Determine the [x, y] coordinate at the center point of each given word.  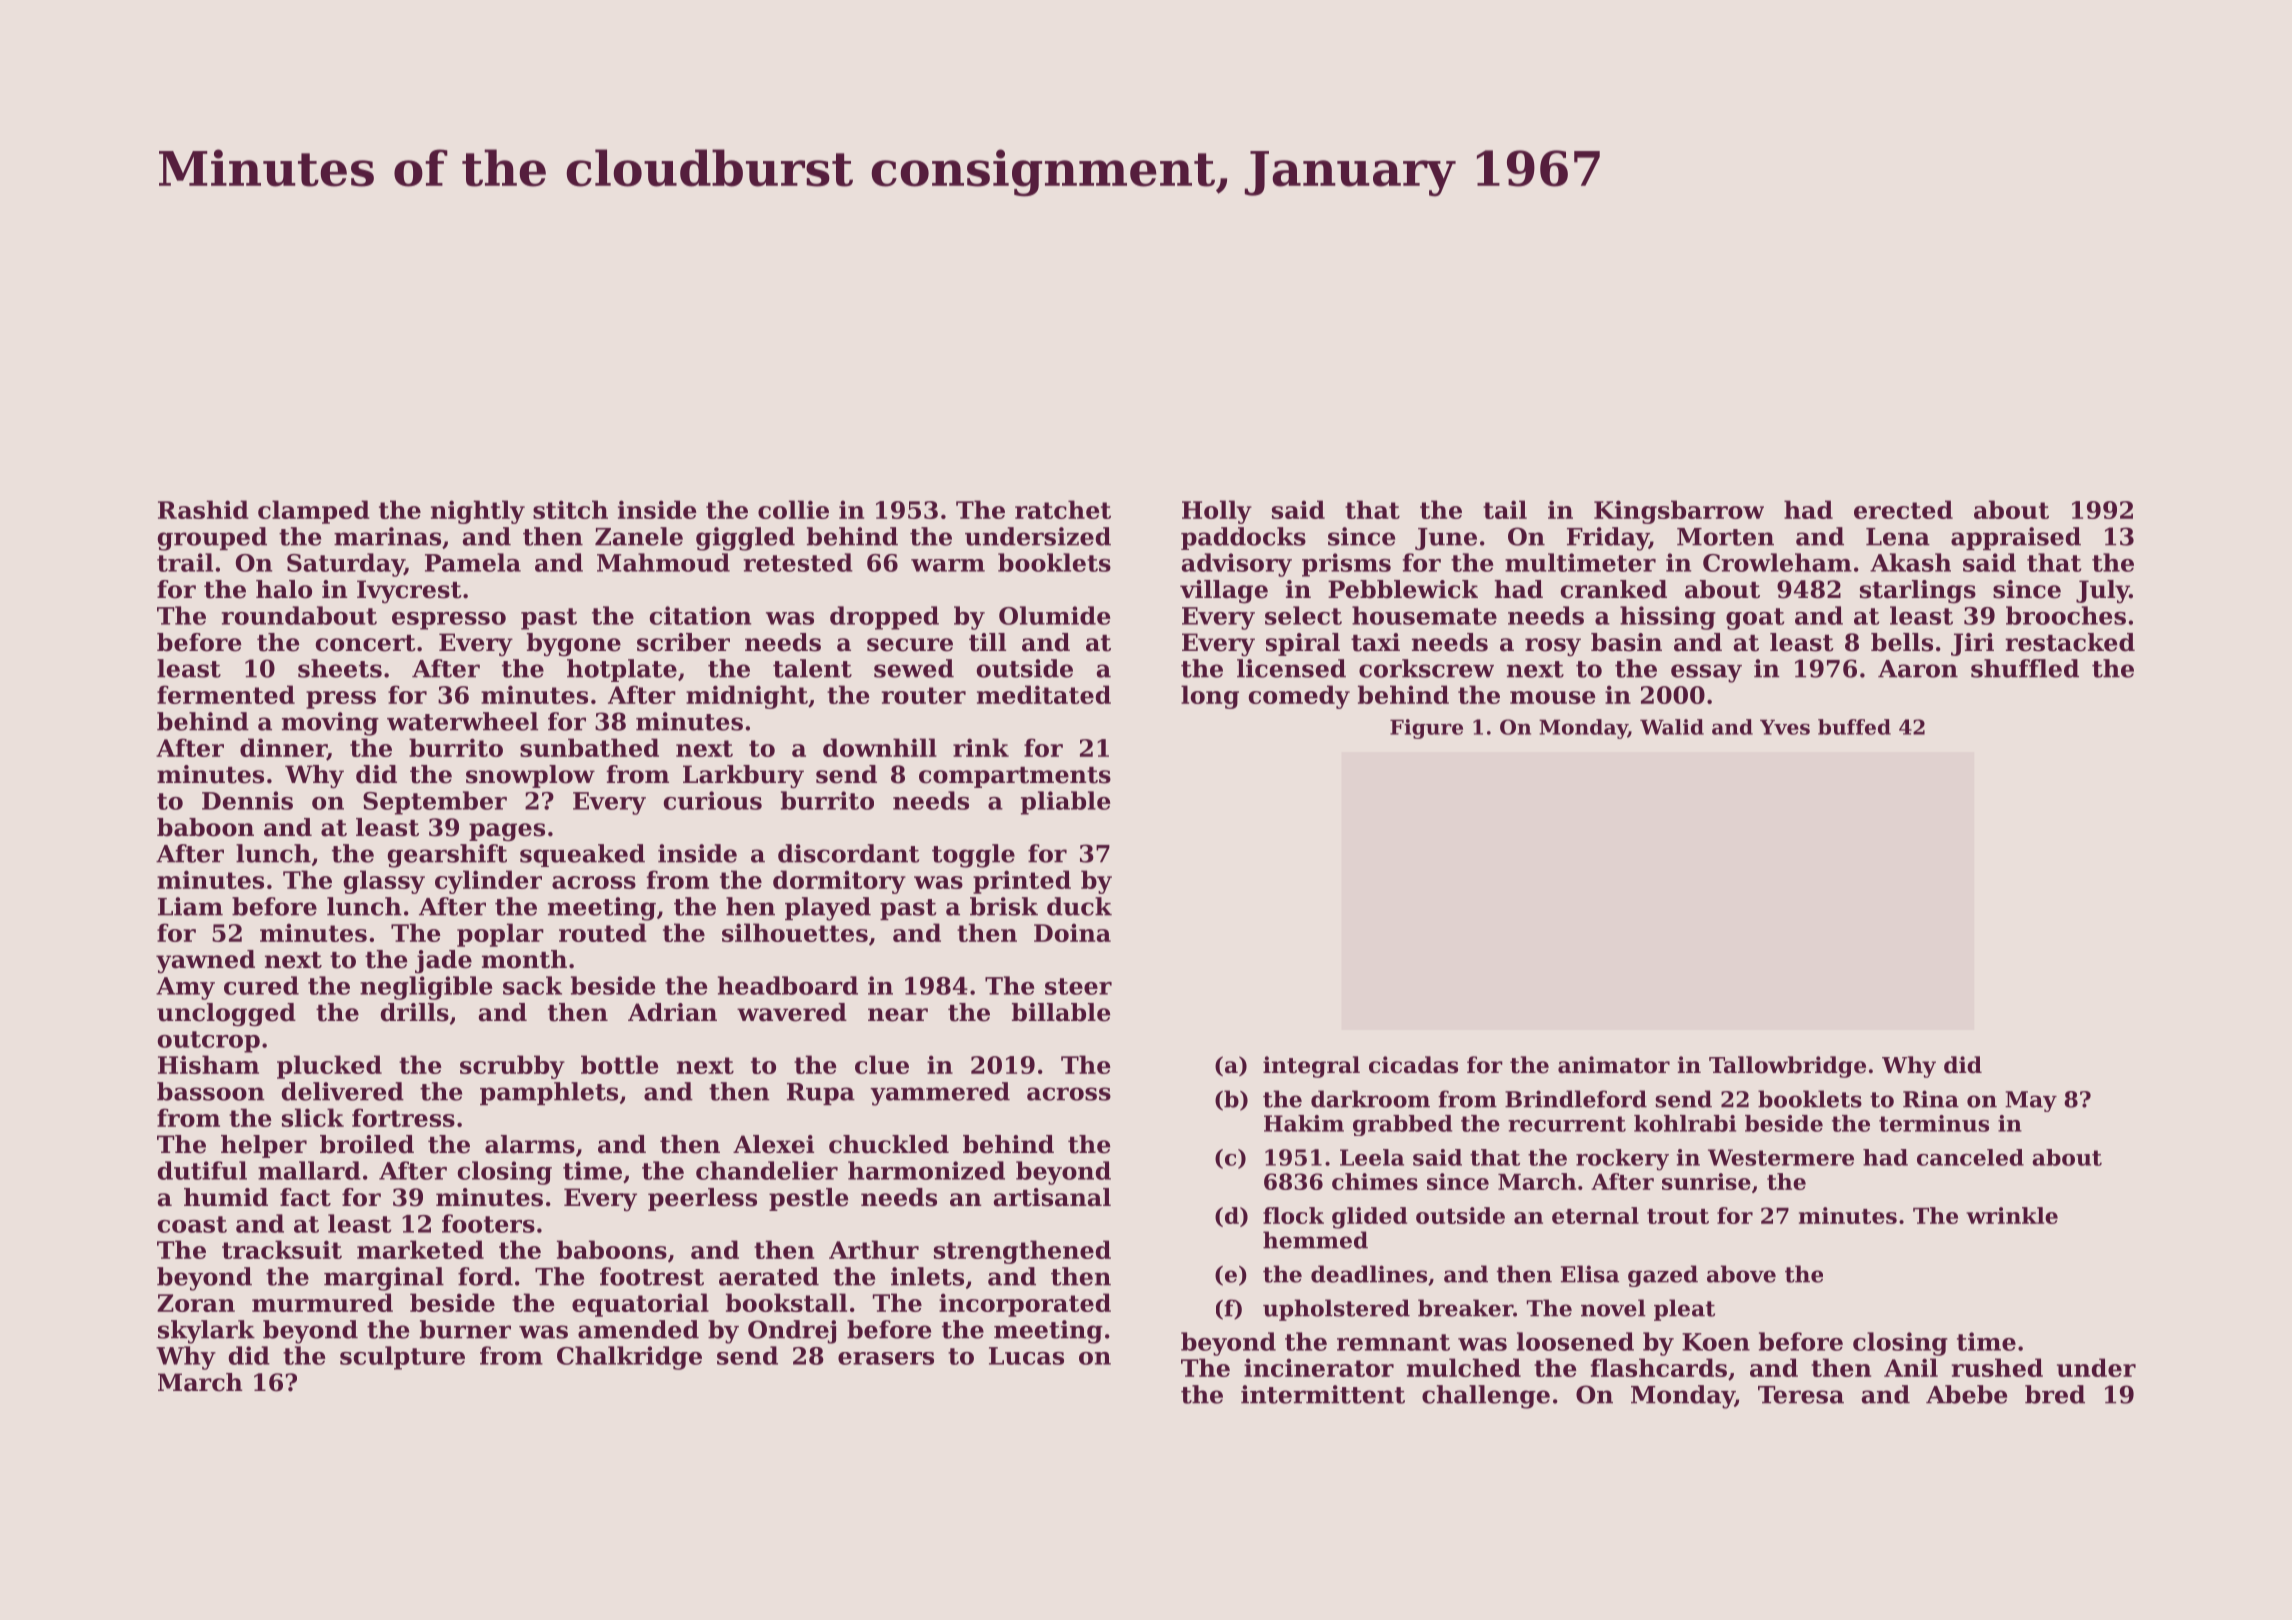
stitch [570, 509]
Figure [1426, 729]
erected [1903, 509]
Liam [190, 906]
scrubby [512, 1067]
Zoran [196, 1303]
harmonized [926, 1170]
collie [793, 509]
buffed [1854, 727]
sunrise [1706, 1181]
